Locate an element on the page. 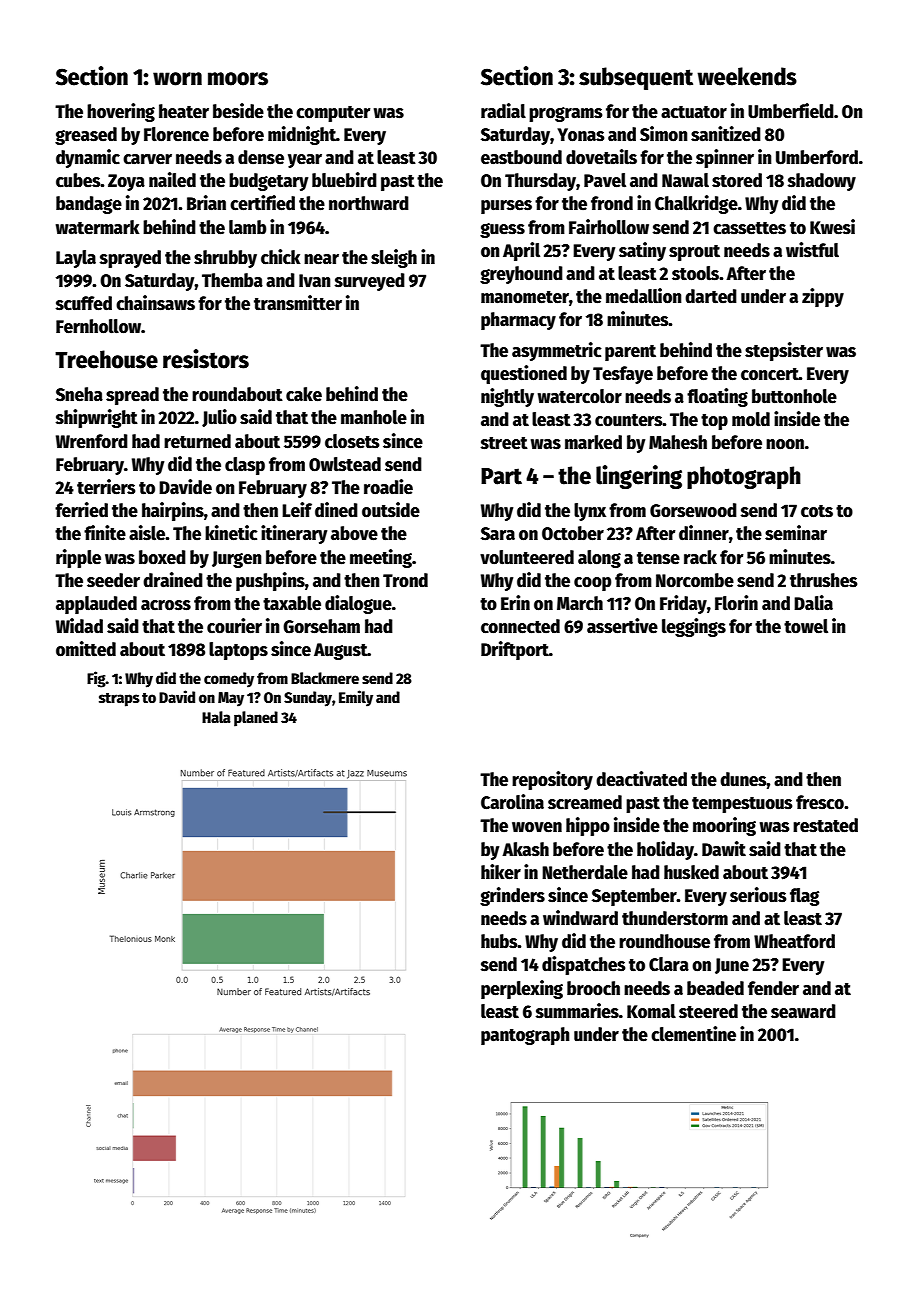  Yonas is located at coordinates (581, 135).
